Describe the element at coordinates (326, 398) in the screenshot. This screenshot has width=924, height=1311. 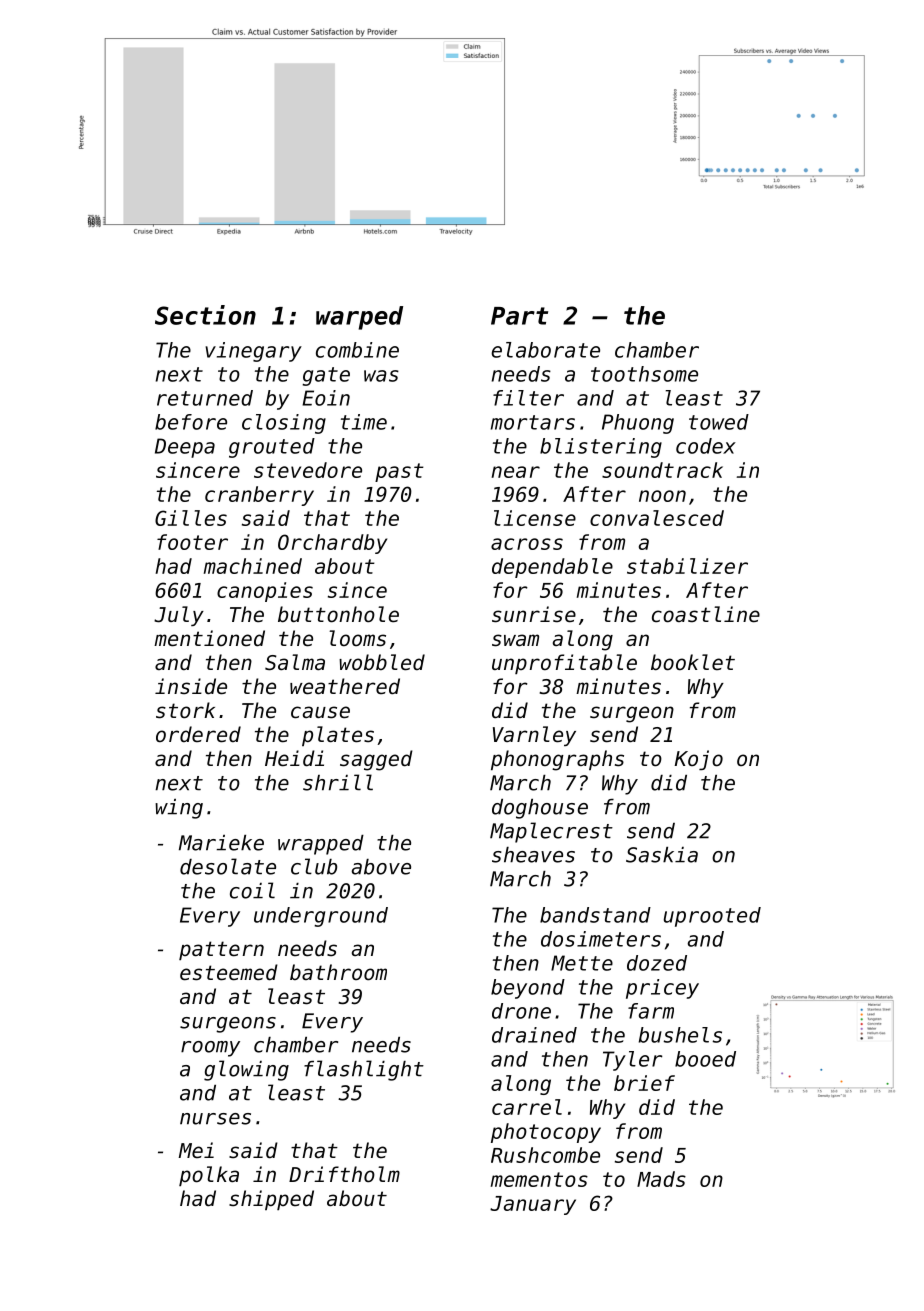
I see `Eoin` at that location.
